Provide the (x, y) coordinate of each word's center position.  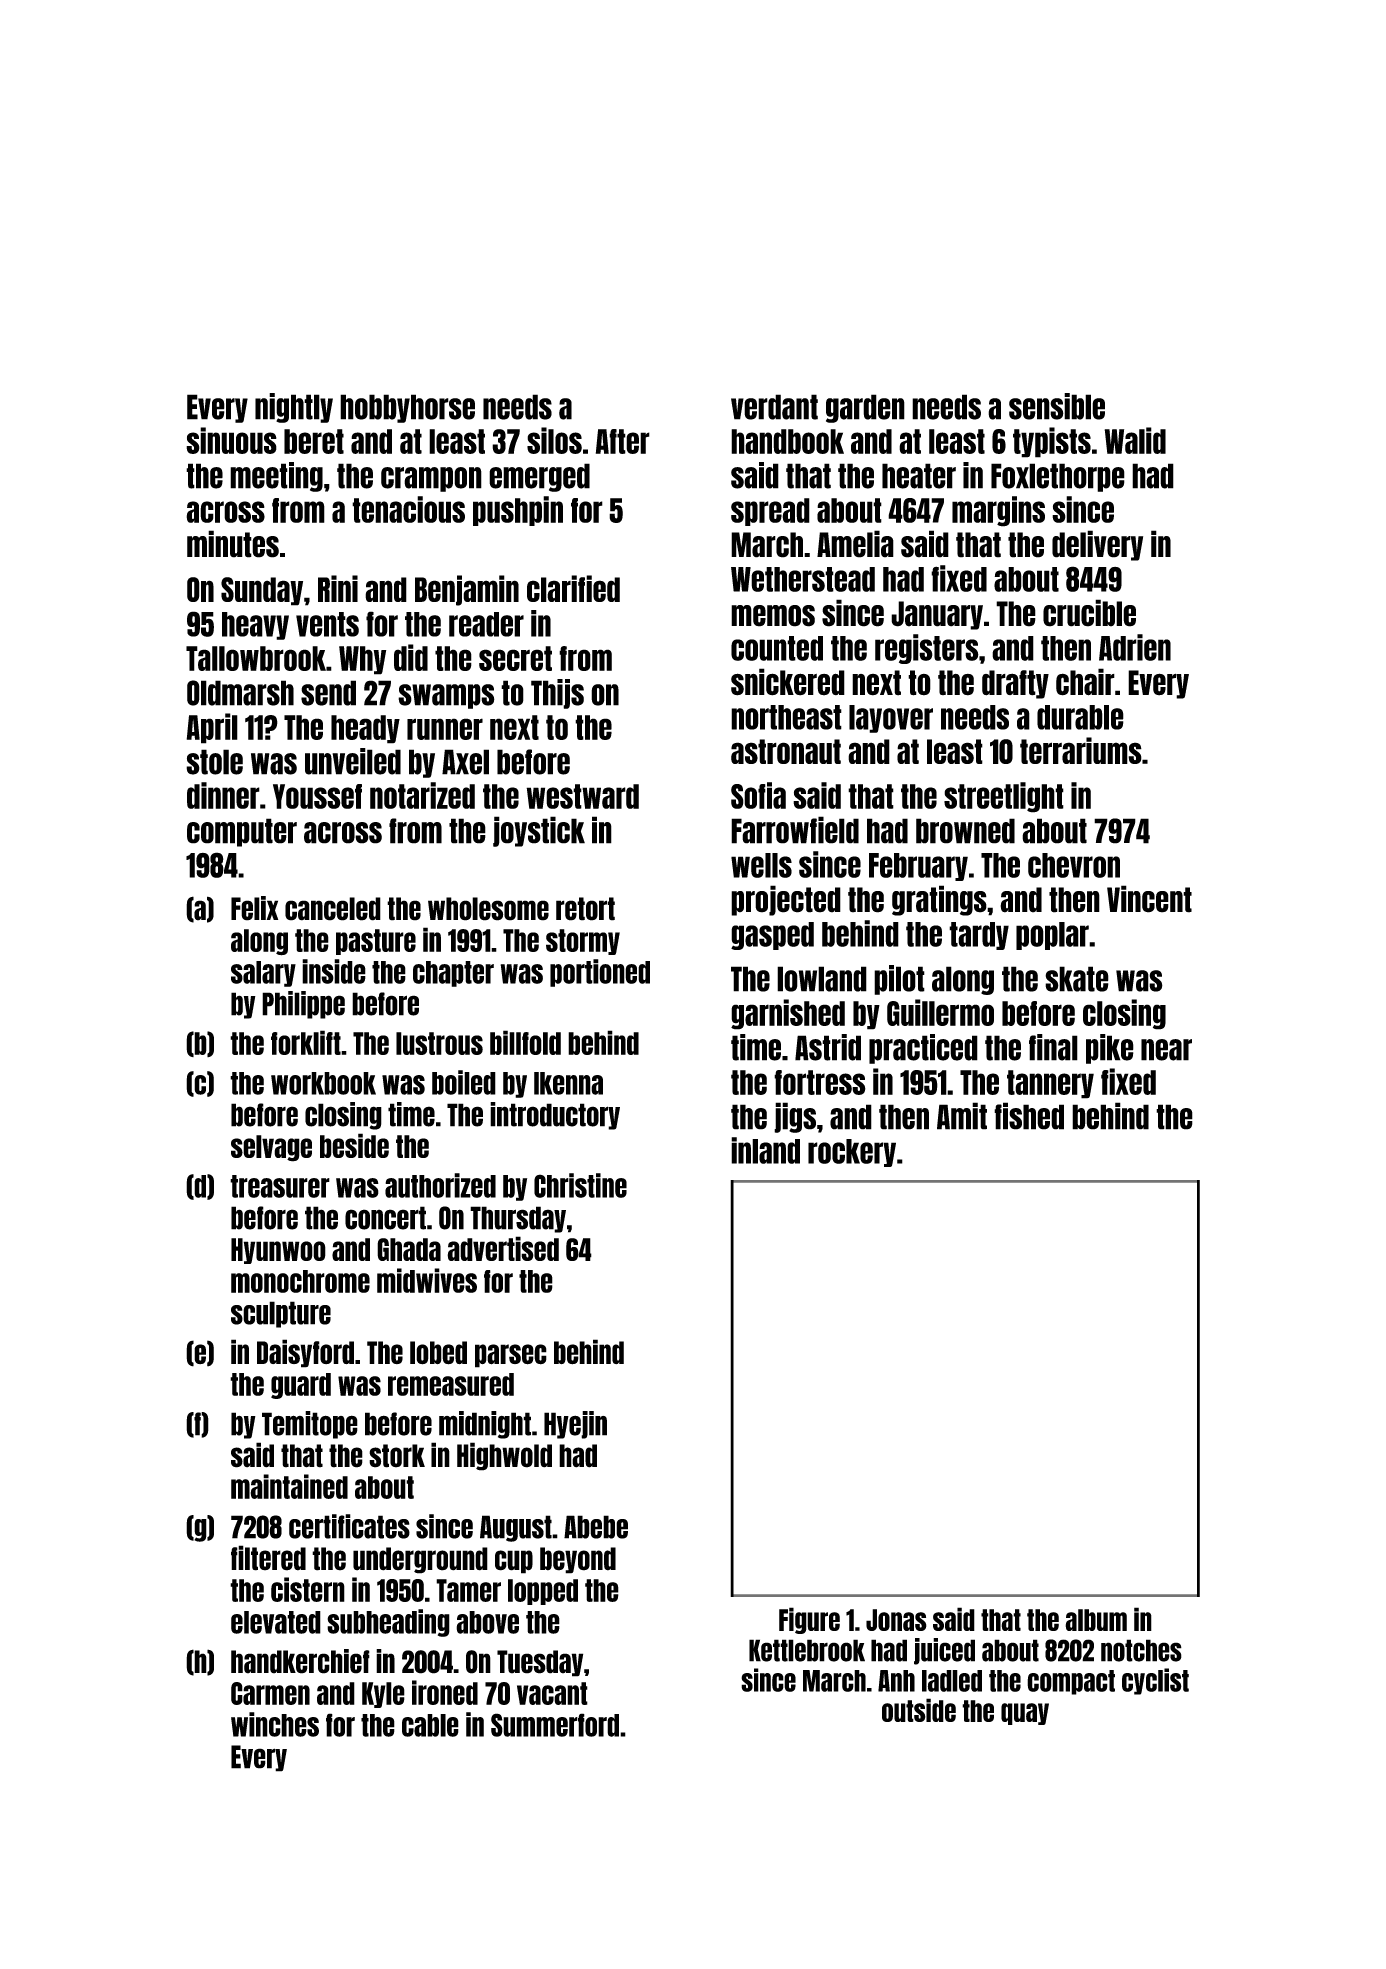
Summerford (555, 1725)
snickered (788, 682)
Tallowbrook (256, 658)
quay (1025, 1714)
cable (430, 1725)
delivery (1097, 545)
